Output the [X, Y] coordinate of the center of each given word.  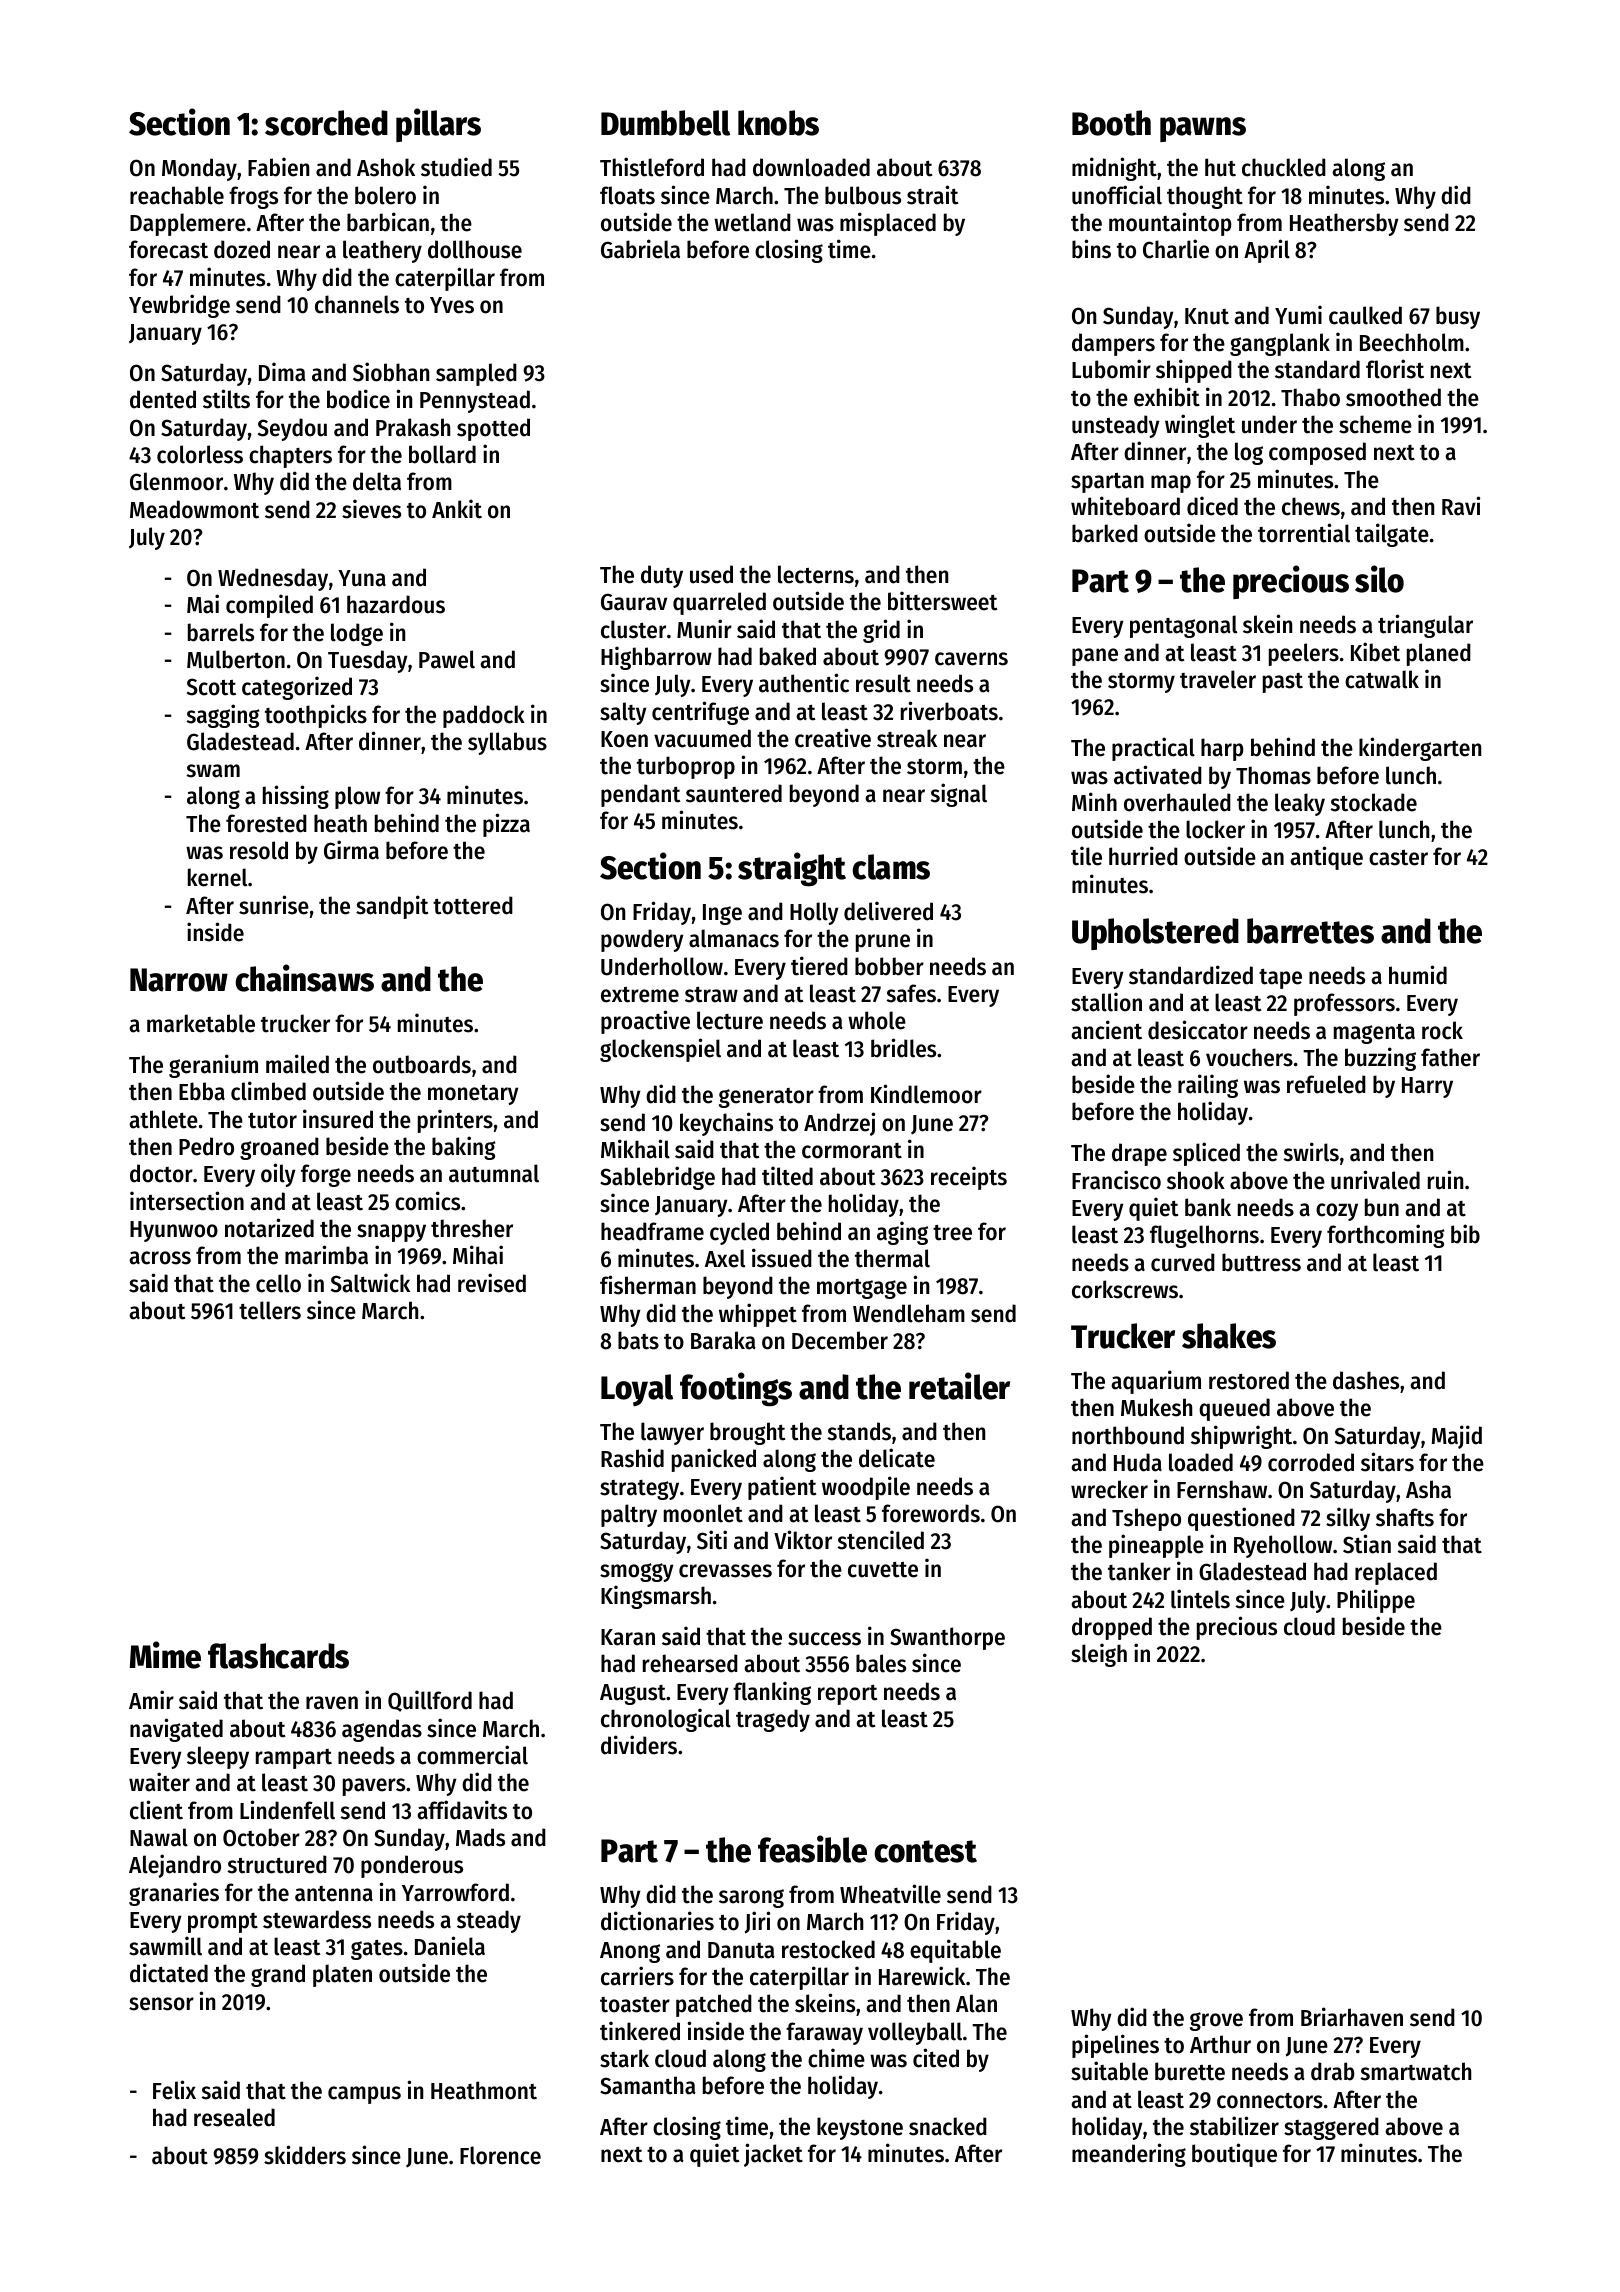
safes [911, 993]
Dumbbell [665, 123]
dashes [1366, 1380]
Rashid [632, 1458]
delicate [897, 1458]
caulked [1365, 315]
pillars [438, 125]
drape [1139, 1154]
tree [952, 1233]
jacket [773, 2155]
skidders [305, 2155]
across [160, 1258]
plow [357, 797]
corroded [1311, 1462]
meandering [1129, 2155]
